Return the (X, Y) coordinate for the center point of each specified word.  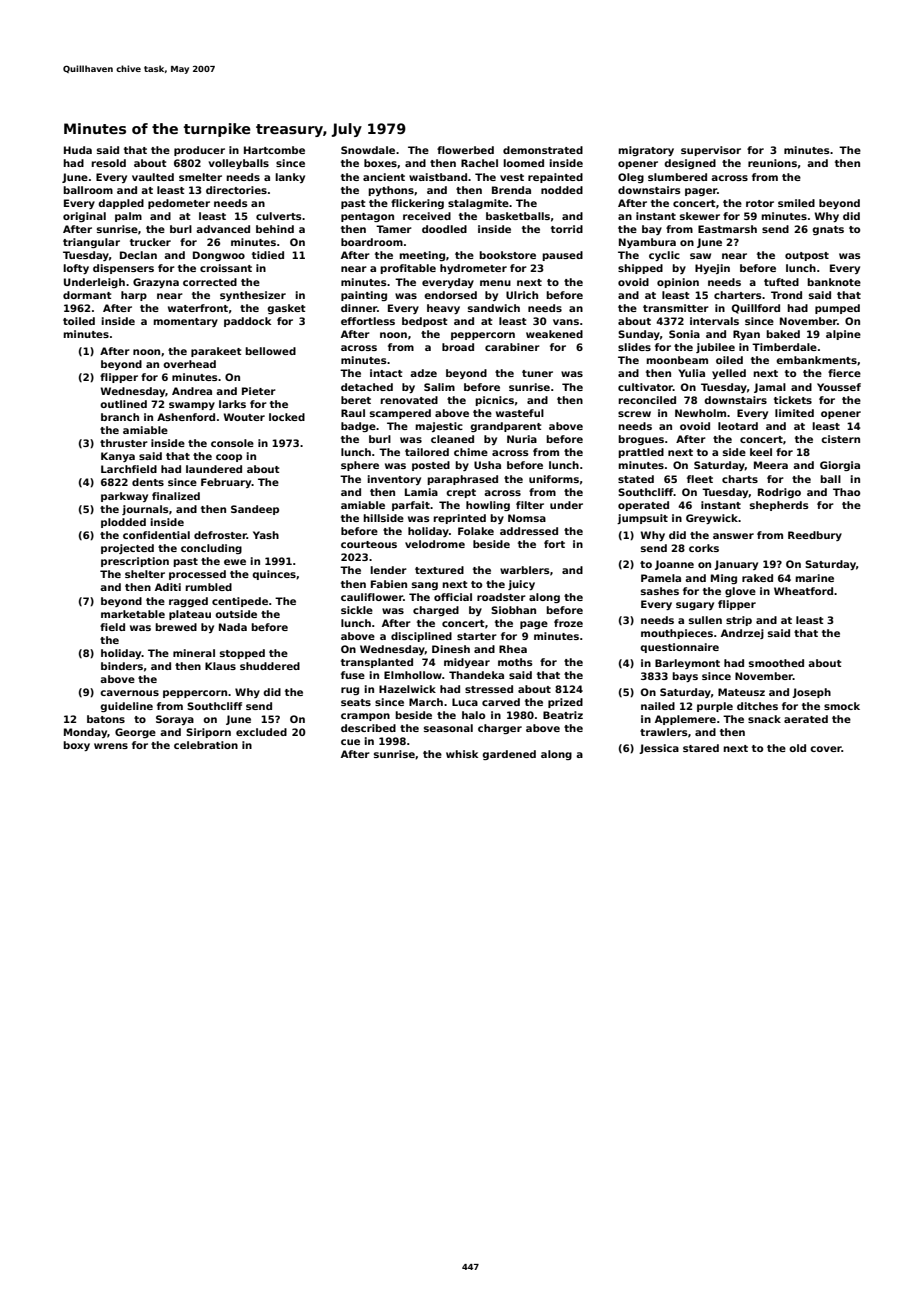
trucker (150, 242)
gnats (828, 230)
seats (356, 702)
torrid (567, 229)
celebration (206, 745)
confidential (156, 535)
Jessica (659, 749)
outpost (807, 256)
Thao (846, 492)
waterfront (198, 308)
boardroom (372, 242)
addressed (529, 531)
